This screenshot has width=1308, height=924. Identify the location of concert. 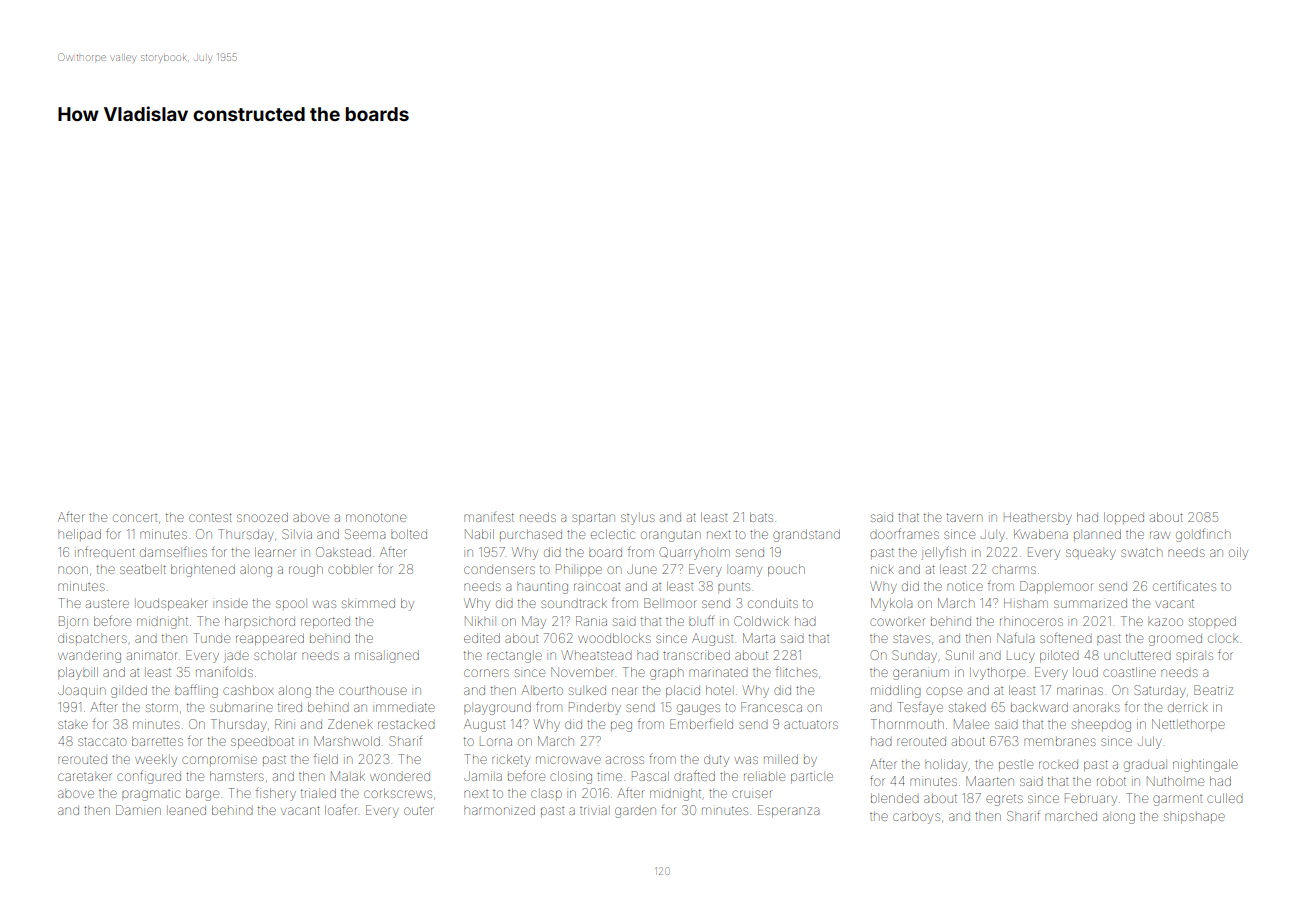
(135, 518).
